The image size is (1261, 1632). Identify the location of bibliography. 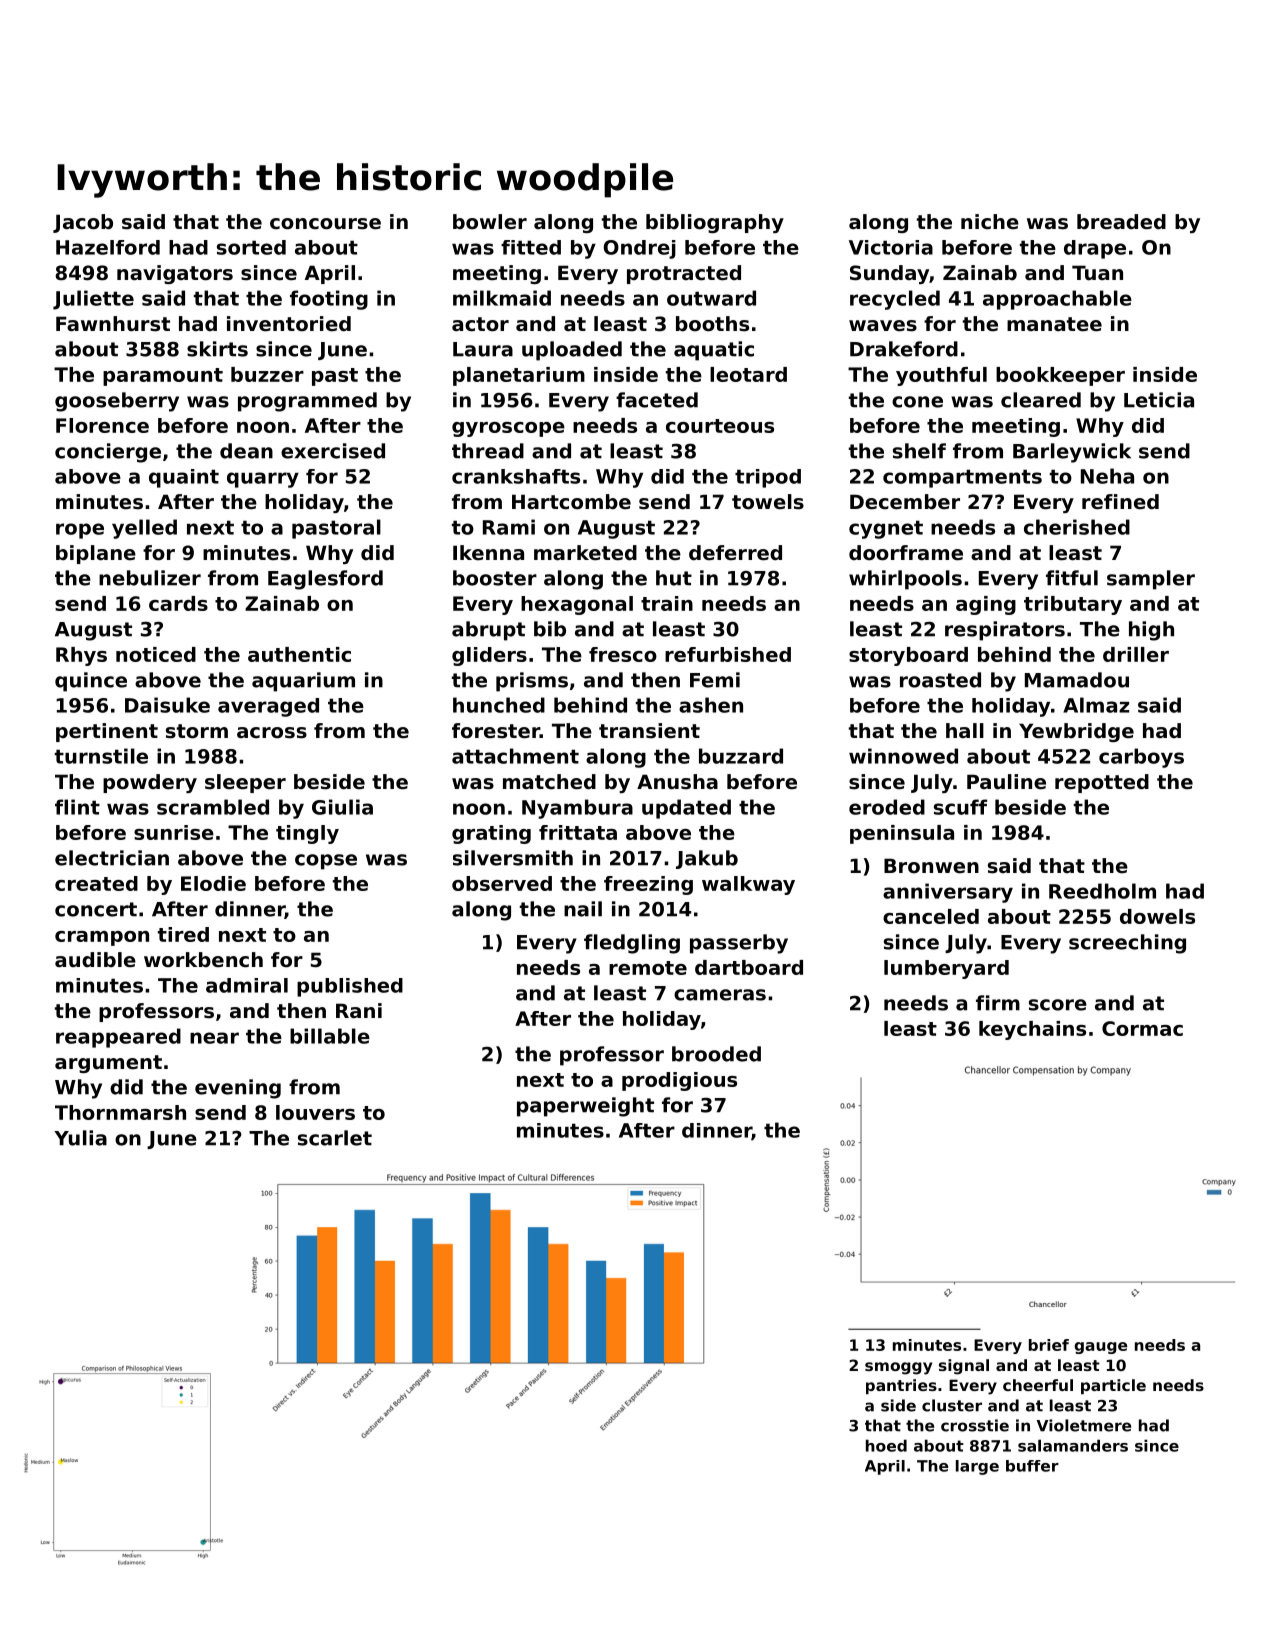
(715, 223).
